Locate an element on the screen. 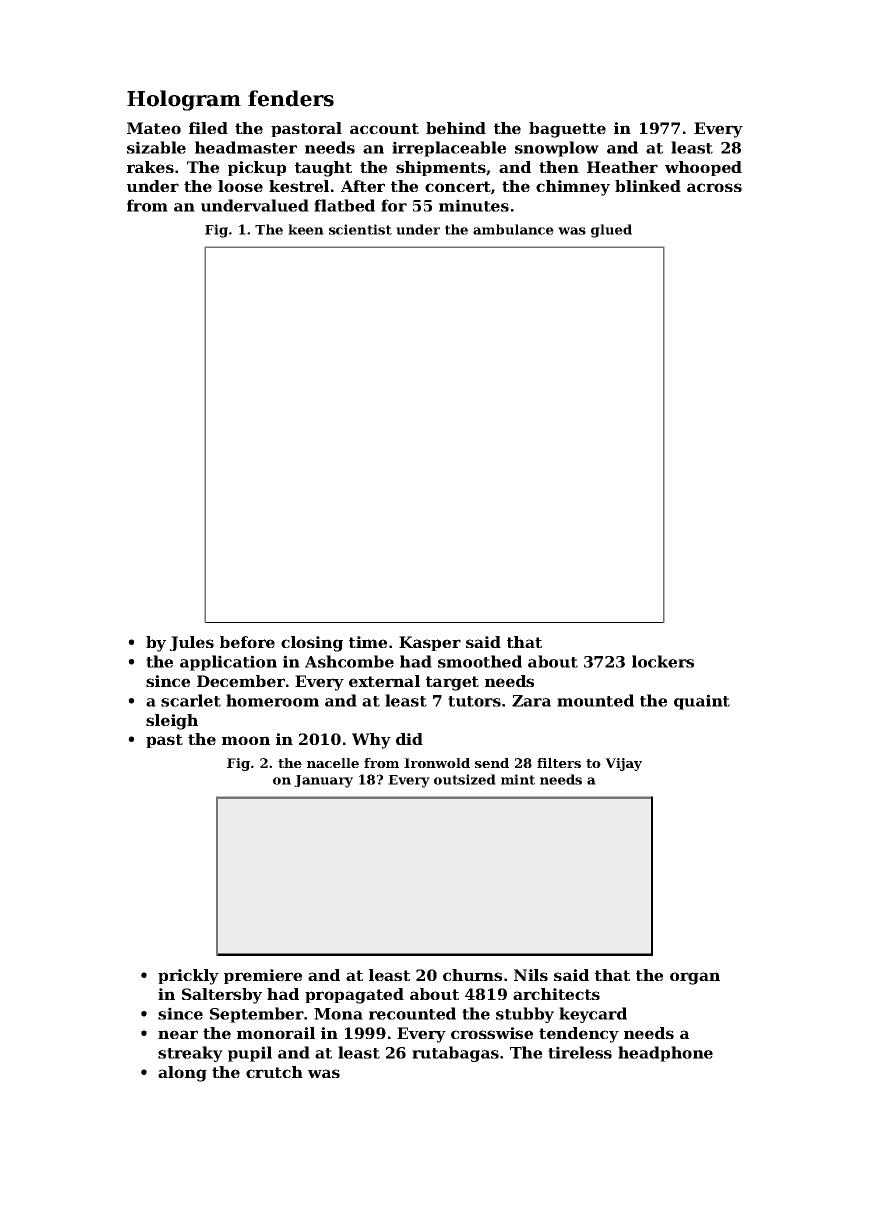  prickly is located at coordinates (188, 977).
